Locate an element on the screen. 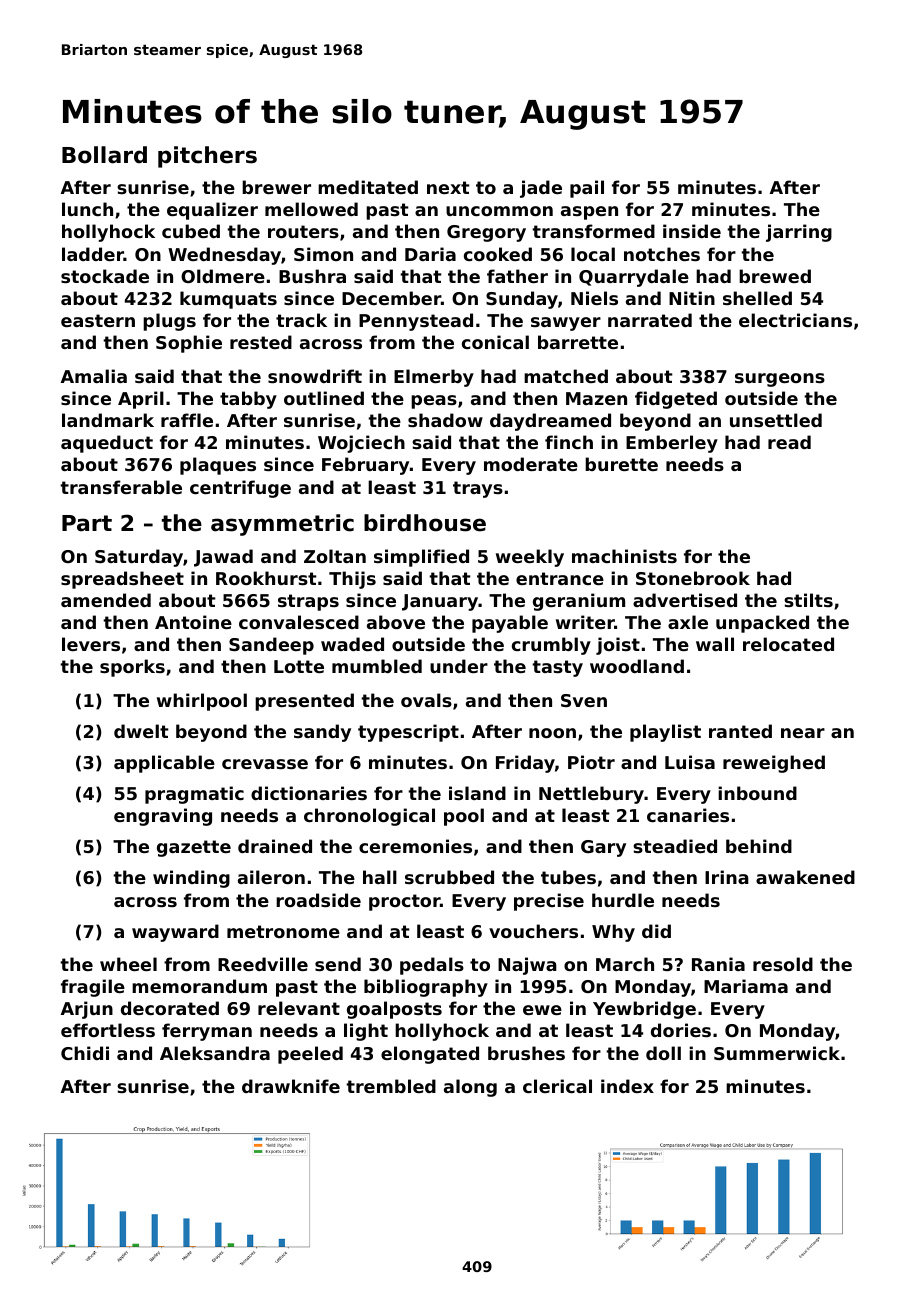  electricians is located at coordinates (795, 320).
